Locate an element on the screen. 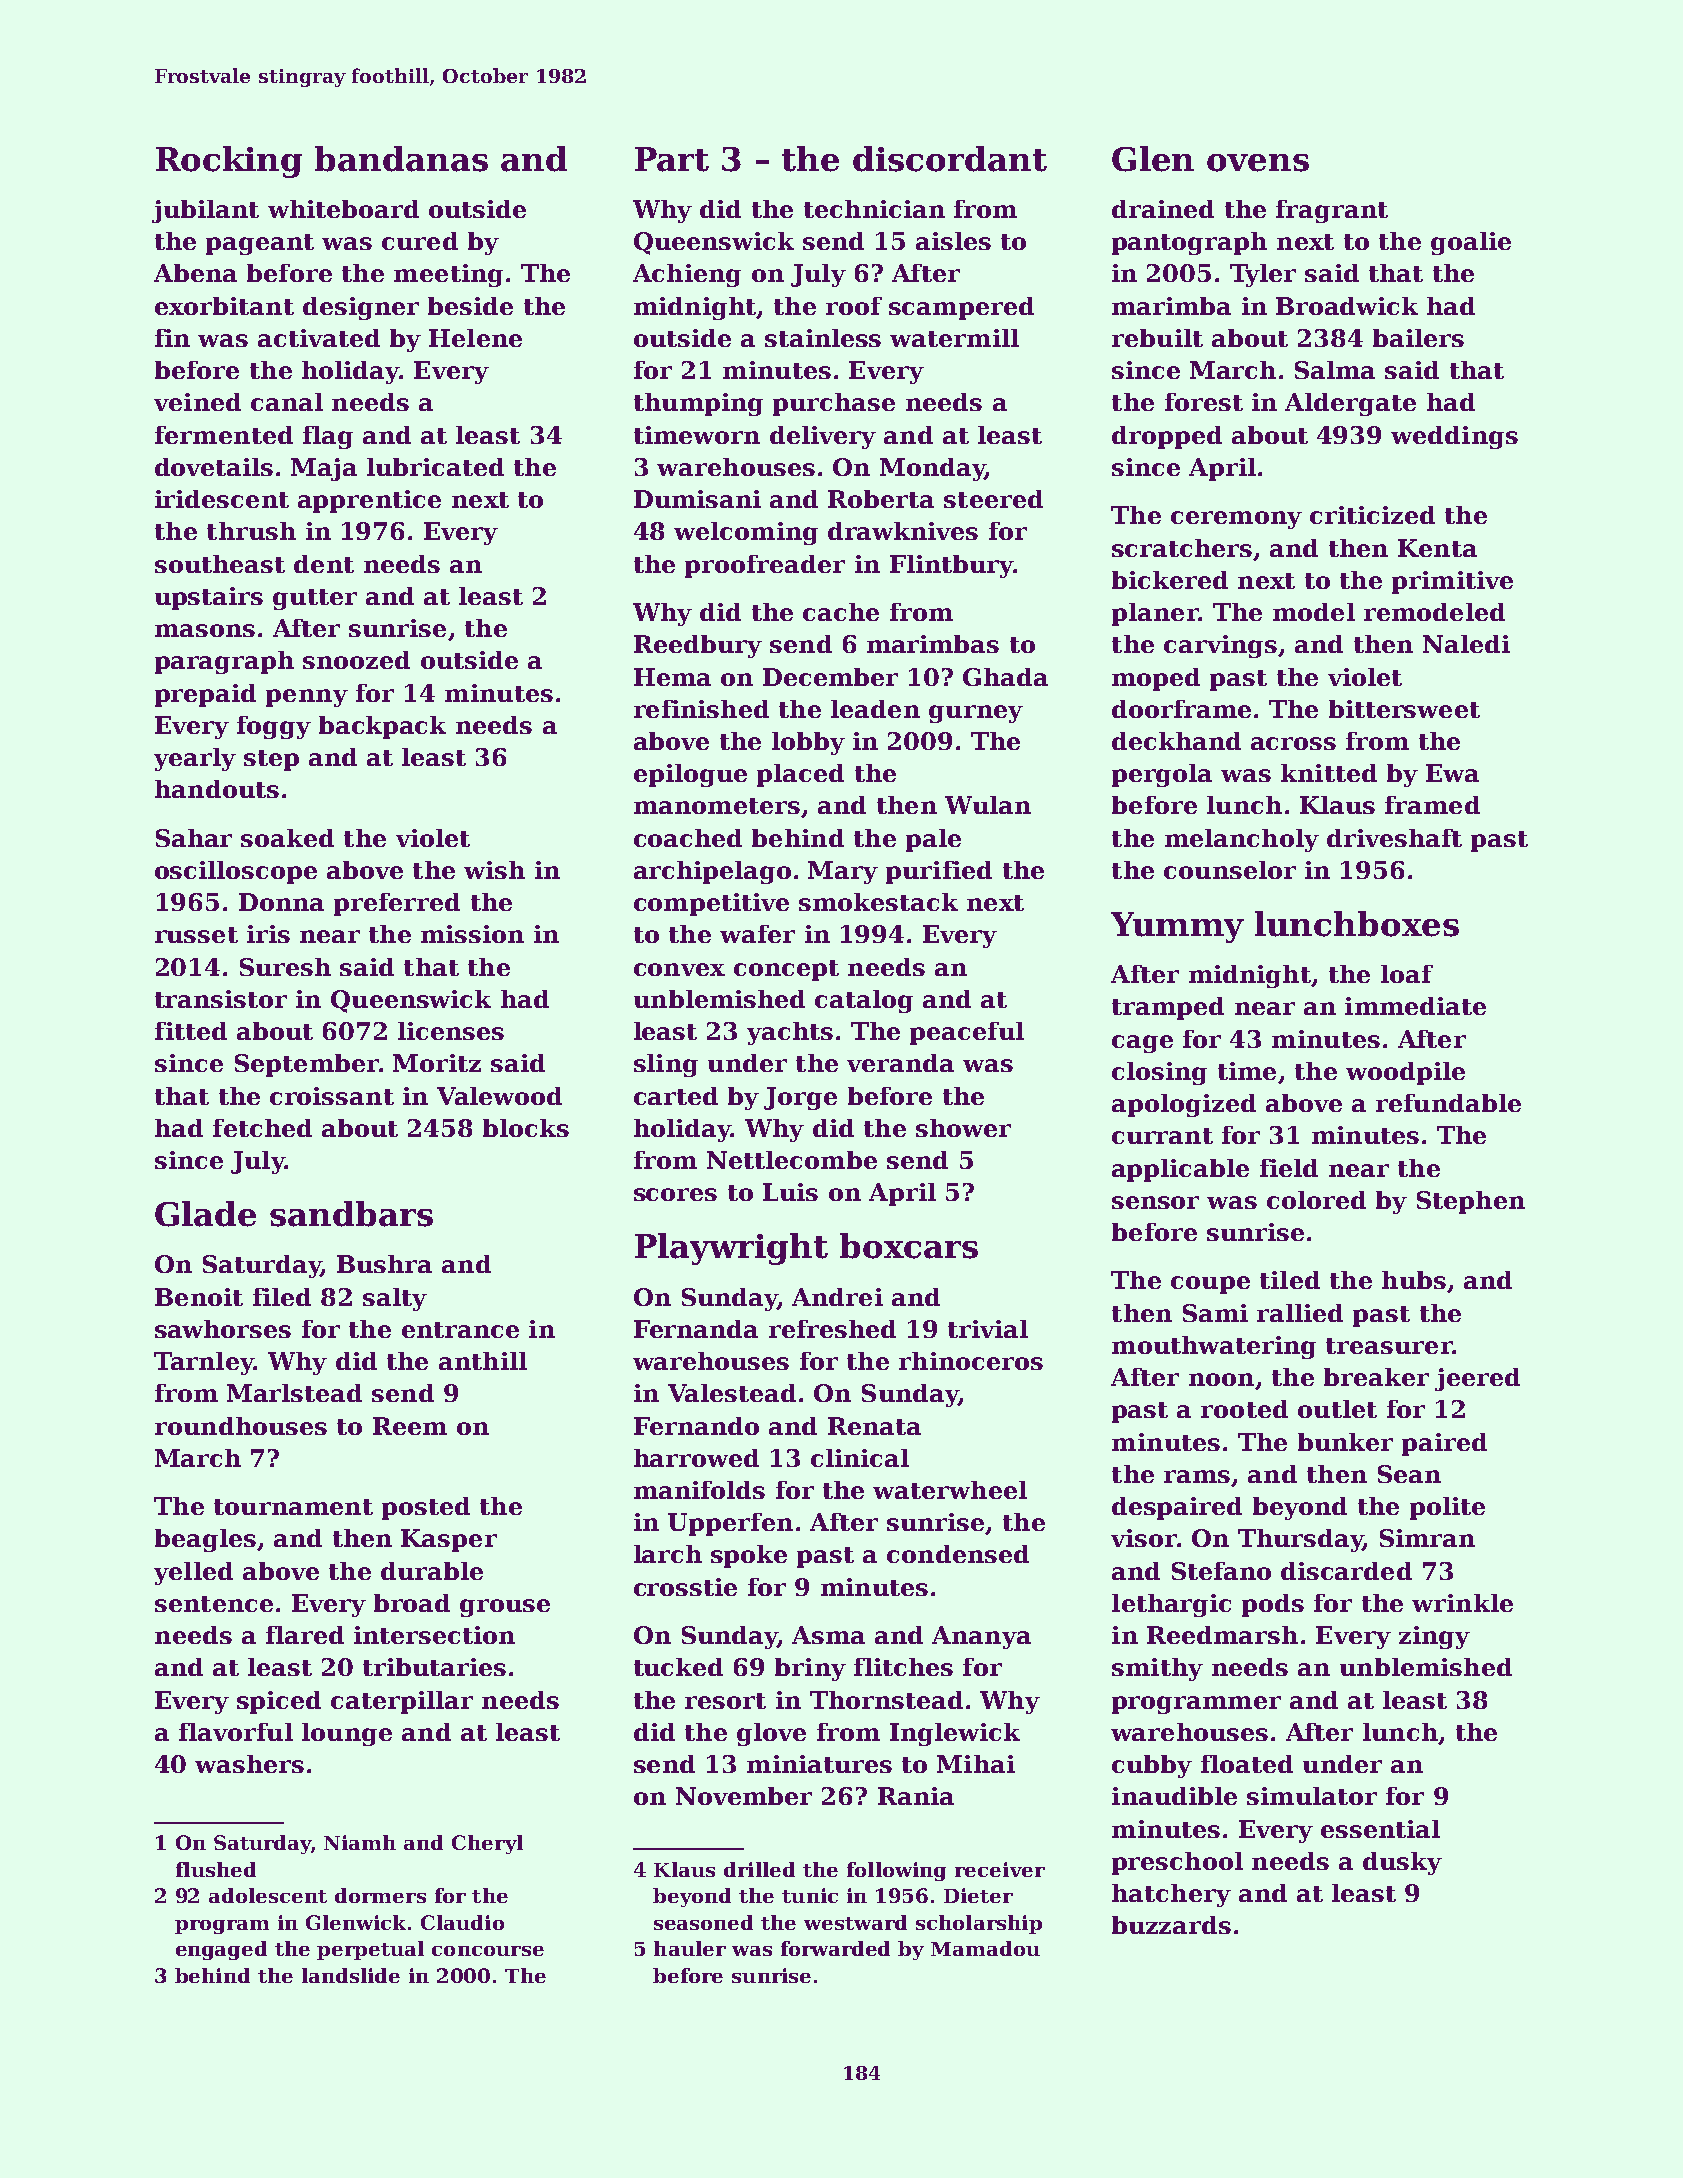  purified is located at coordinates (939, 872).
